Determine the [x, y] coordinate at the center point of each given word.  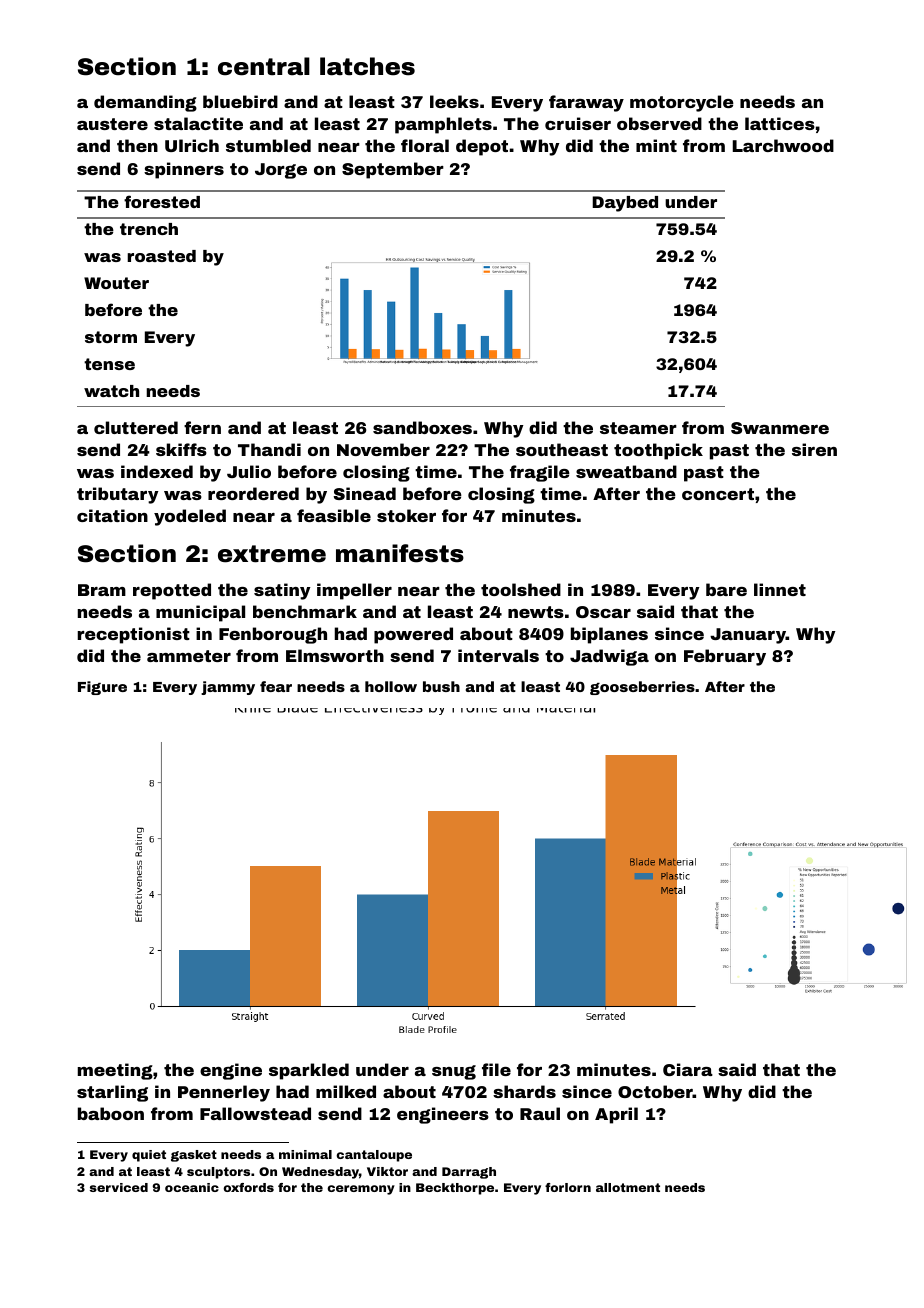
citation [112, 515]
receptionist [134, 635]
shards [524, 1091]
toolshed [521, 589]
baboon [111, 1113]
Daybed [625, 204]
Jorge [281, 171]
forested [162, 201]
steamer [638, 428]
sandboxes [422, 427]
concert [718, 494]
